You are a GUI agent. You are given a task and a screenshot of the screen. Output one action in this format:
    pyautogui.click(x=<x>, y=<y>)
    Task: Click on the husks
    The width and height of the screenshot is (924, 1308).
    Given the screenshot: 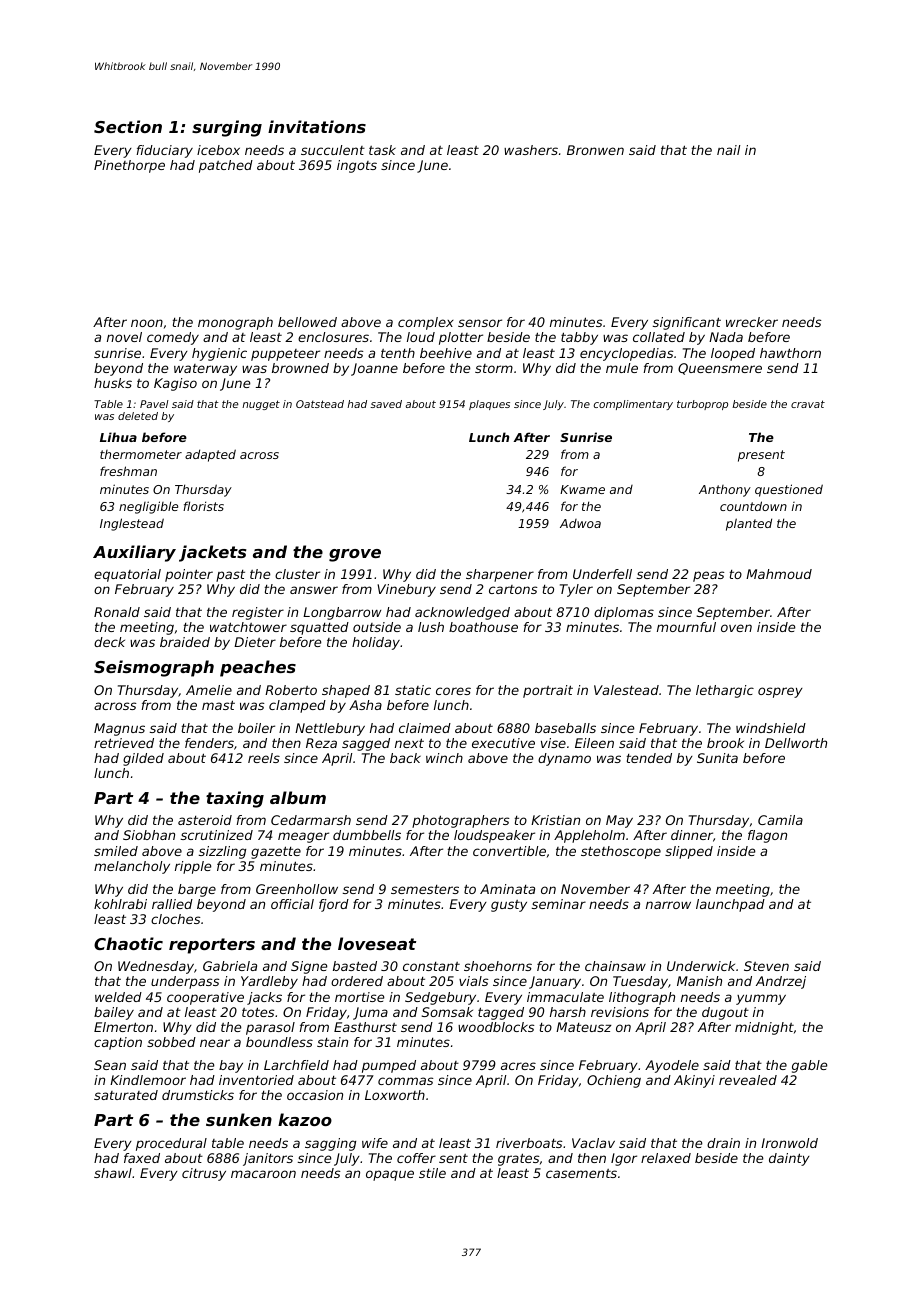 What is the action you would take?
    pyautogui.click(x=113, y=383)
